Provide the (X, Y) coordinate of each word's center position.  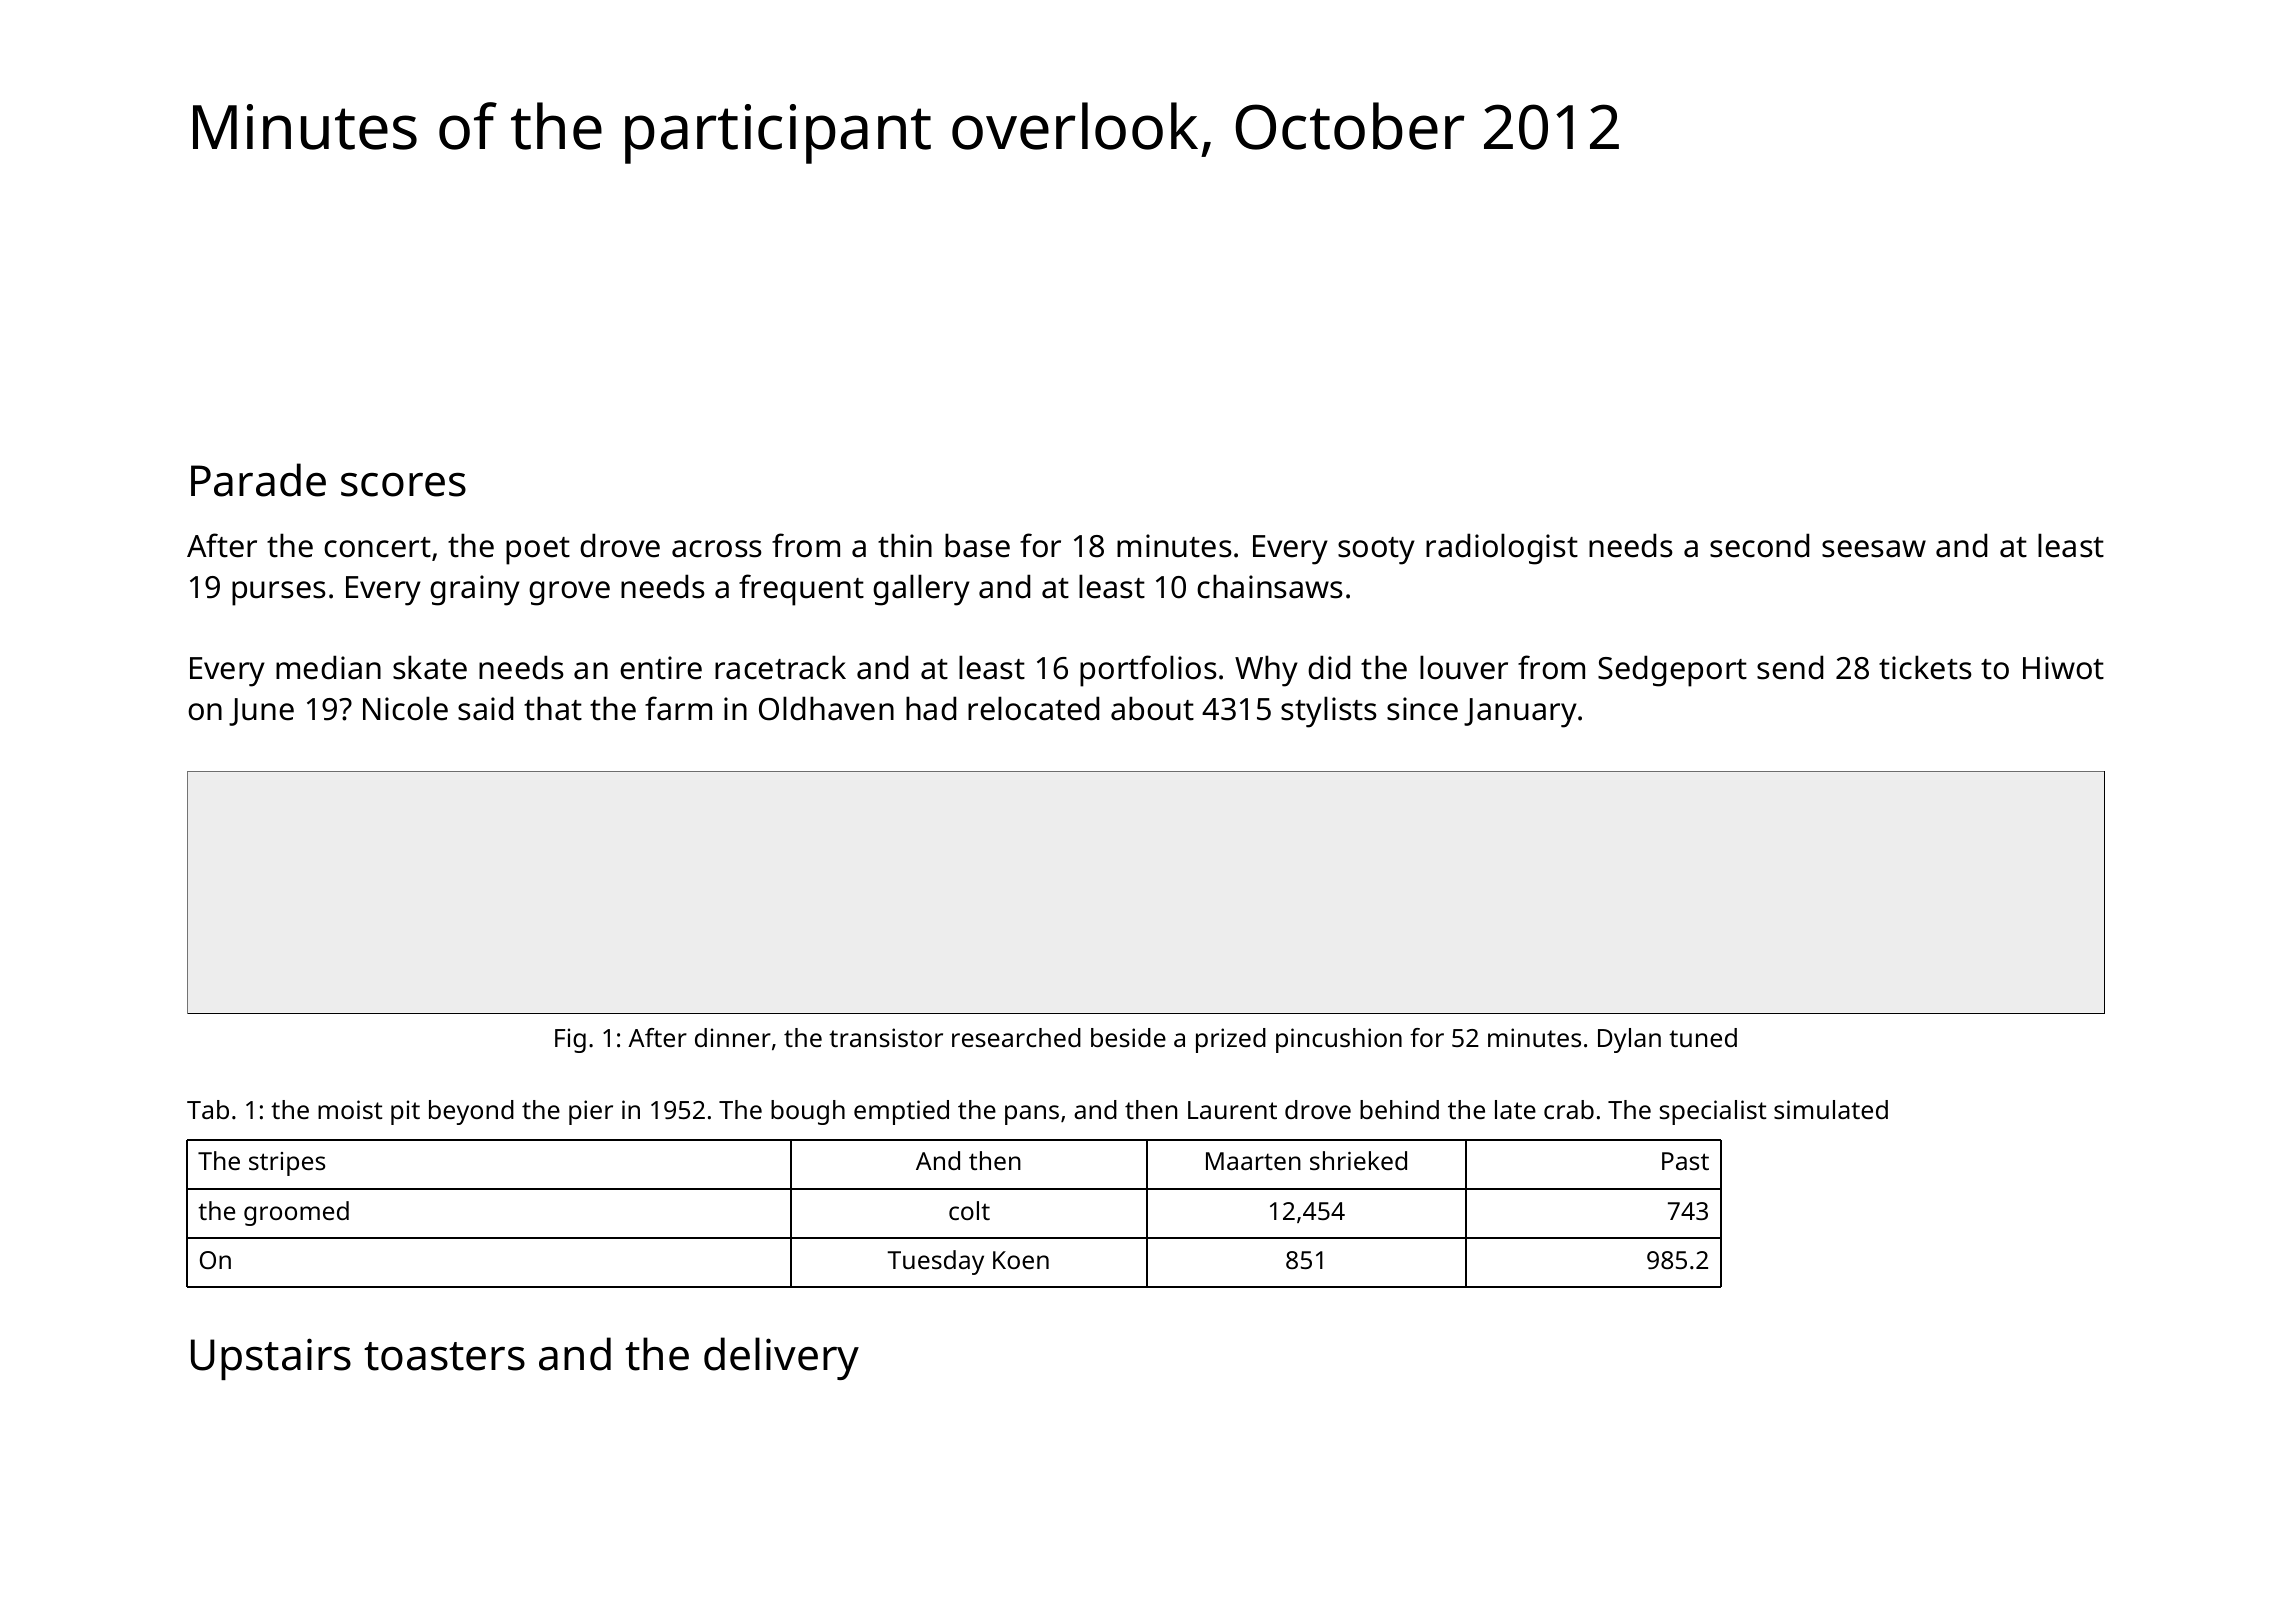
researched (1016, 1037)
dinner (733, 1037)
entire (661, 668)
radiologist (1502, 549)
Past (1685, 1161)
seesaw (1874, 549)
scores (403, 485)
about (1152, 708)
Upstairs (271, 1359)
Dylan (1629, 1040)
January (1520, 713)
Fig (570, 1040)
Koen (1021, 1260)
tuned (1703, 1037)
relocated (1033, 708)
